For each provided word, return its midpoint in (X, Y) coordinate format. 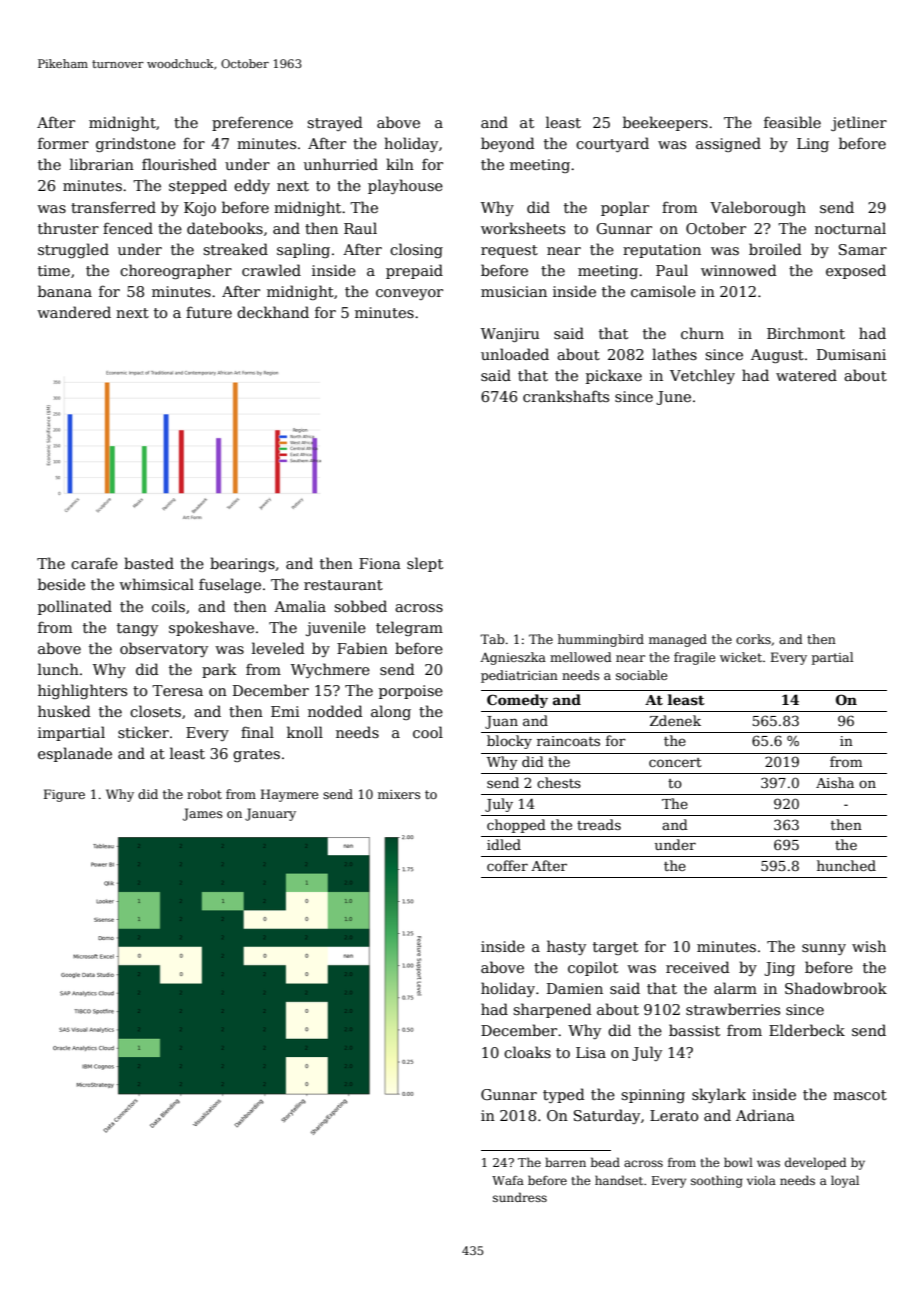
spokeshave (211, 628)
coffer (507, 865)
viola (761, 1180)
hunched (846, 865)
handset (619, 1180)
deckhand (273, 312)
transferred (113, 207)
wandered (74, 312)
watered (806, 375)
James (202, 814)
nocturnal (850, 228)
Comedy (517, 701)
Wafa (508, 1180)
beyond (508, 144)
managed (678, 640)
